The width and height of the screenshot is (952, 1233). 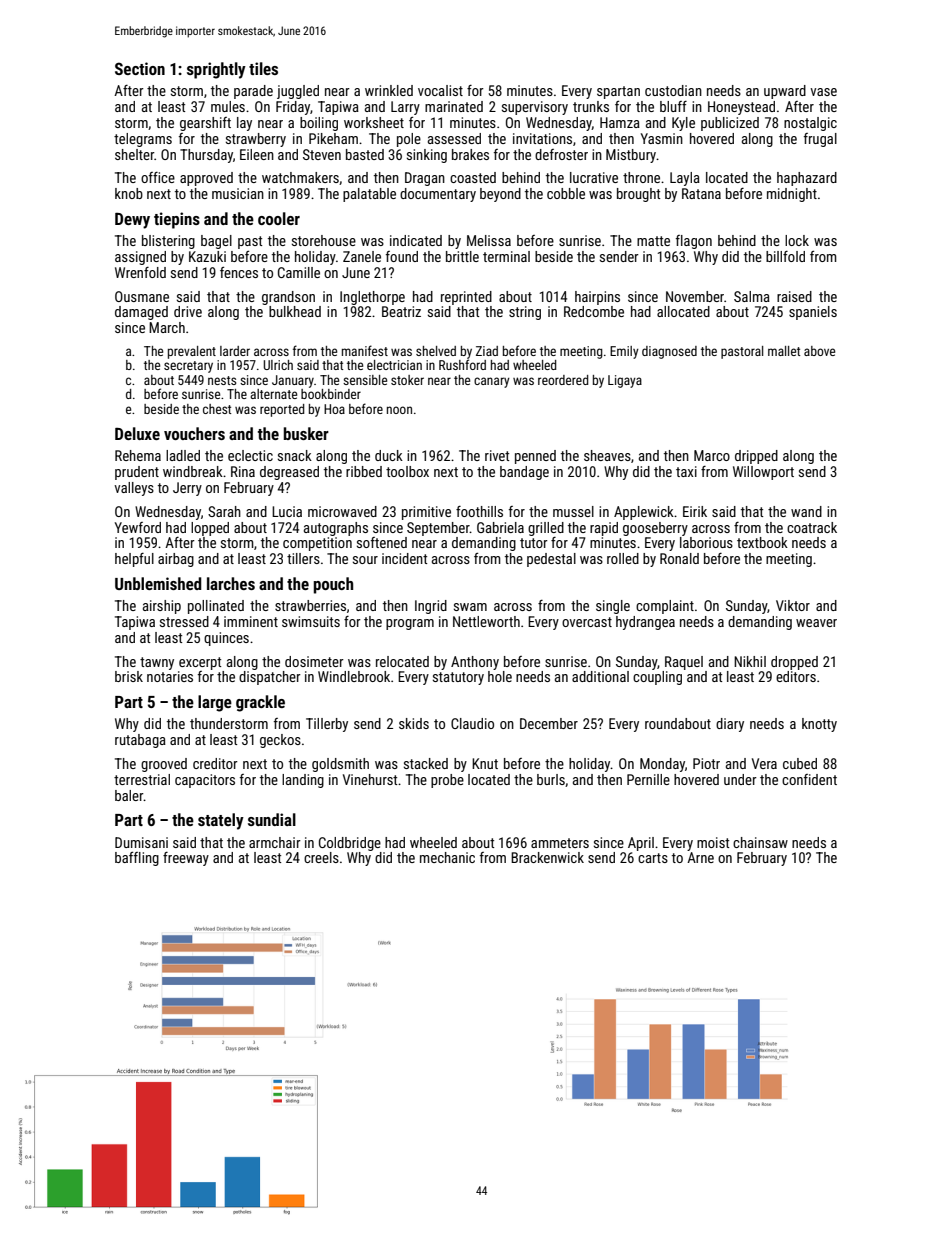 I want to click on publicized, so click(x=730, y=124).
